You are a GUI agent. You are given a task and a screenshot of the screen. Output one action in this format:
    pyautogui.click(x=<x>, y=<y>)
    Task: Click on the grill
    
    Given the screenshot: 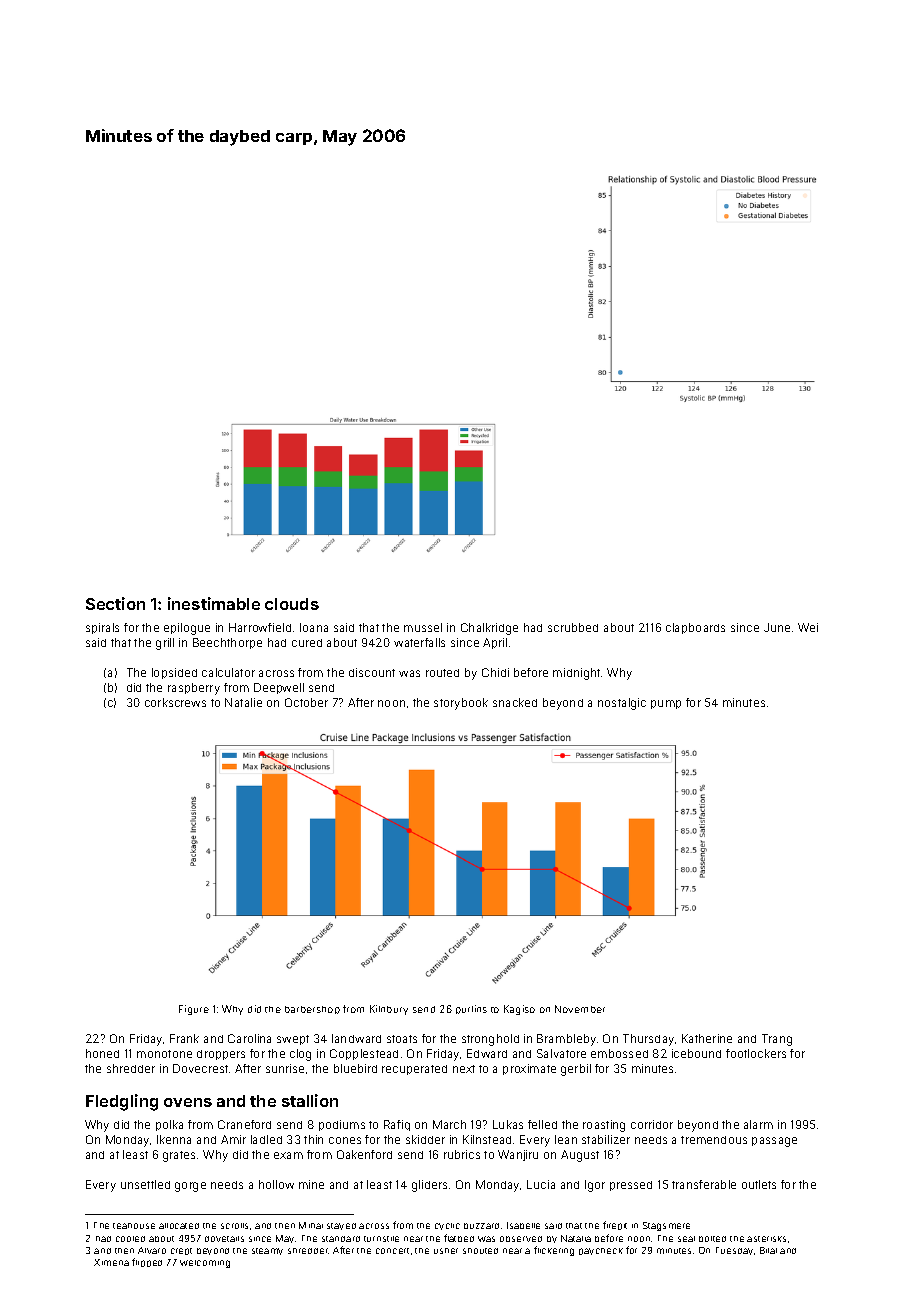 What is the action you would take?
    pyautogui.click(x=165, y=644)
